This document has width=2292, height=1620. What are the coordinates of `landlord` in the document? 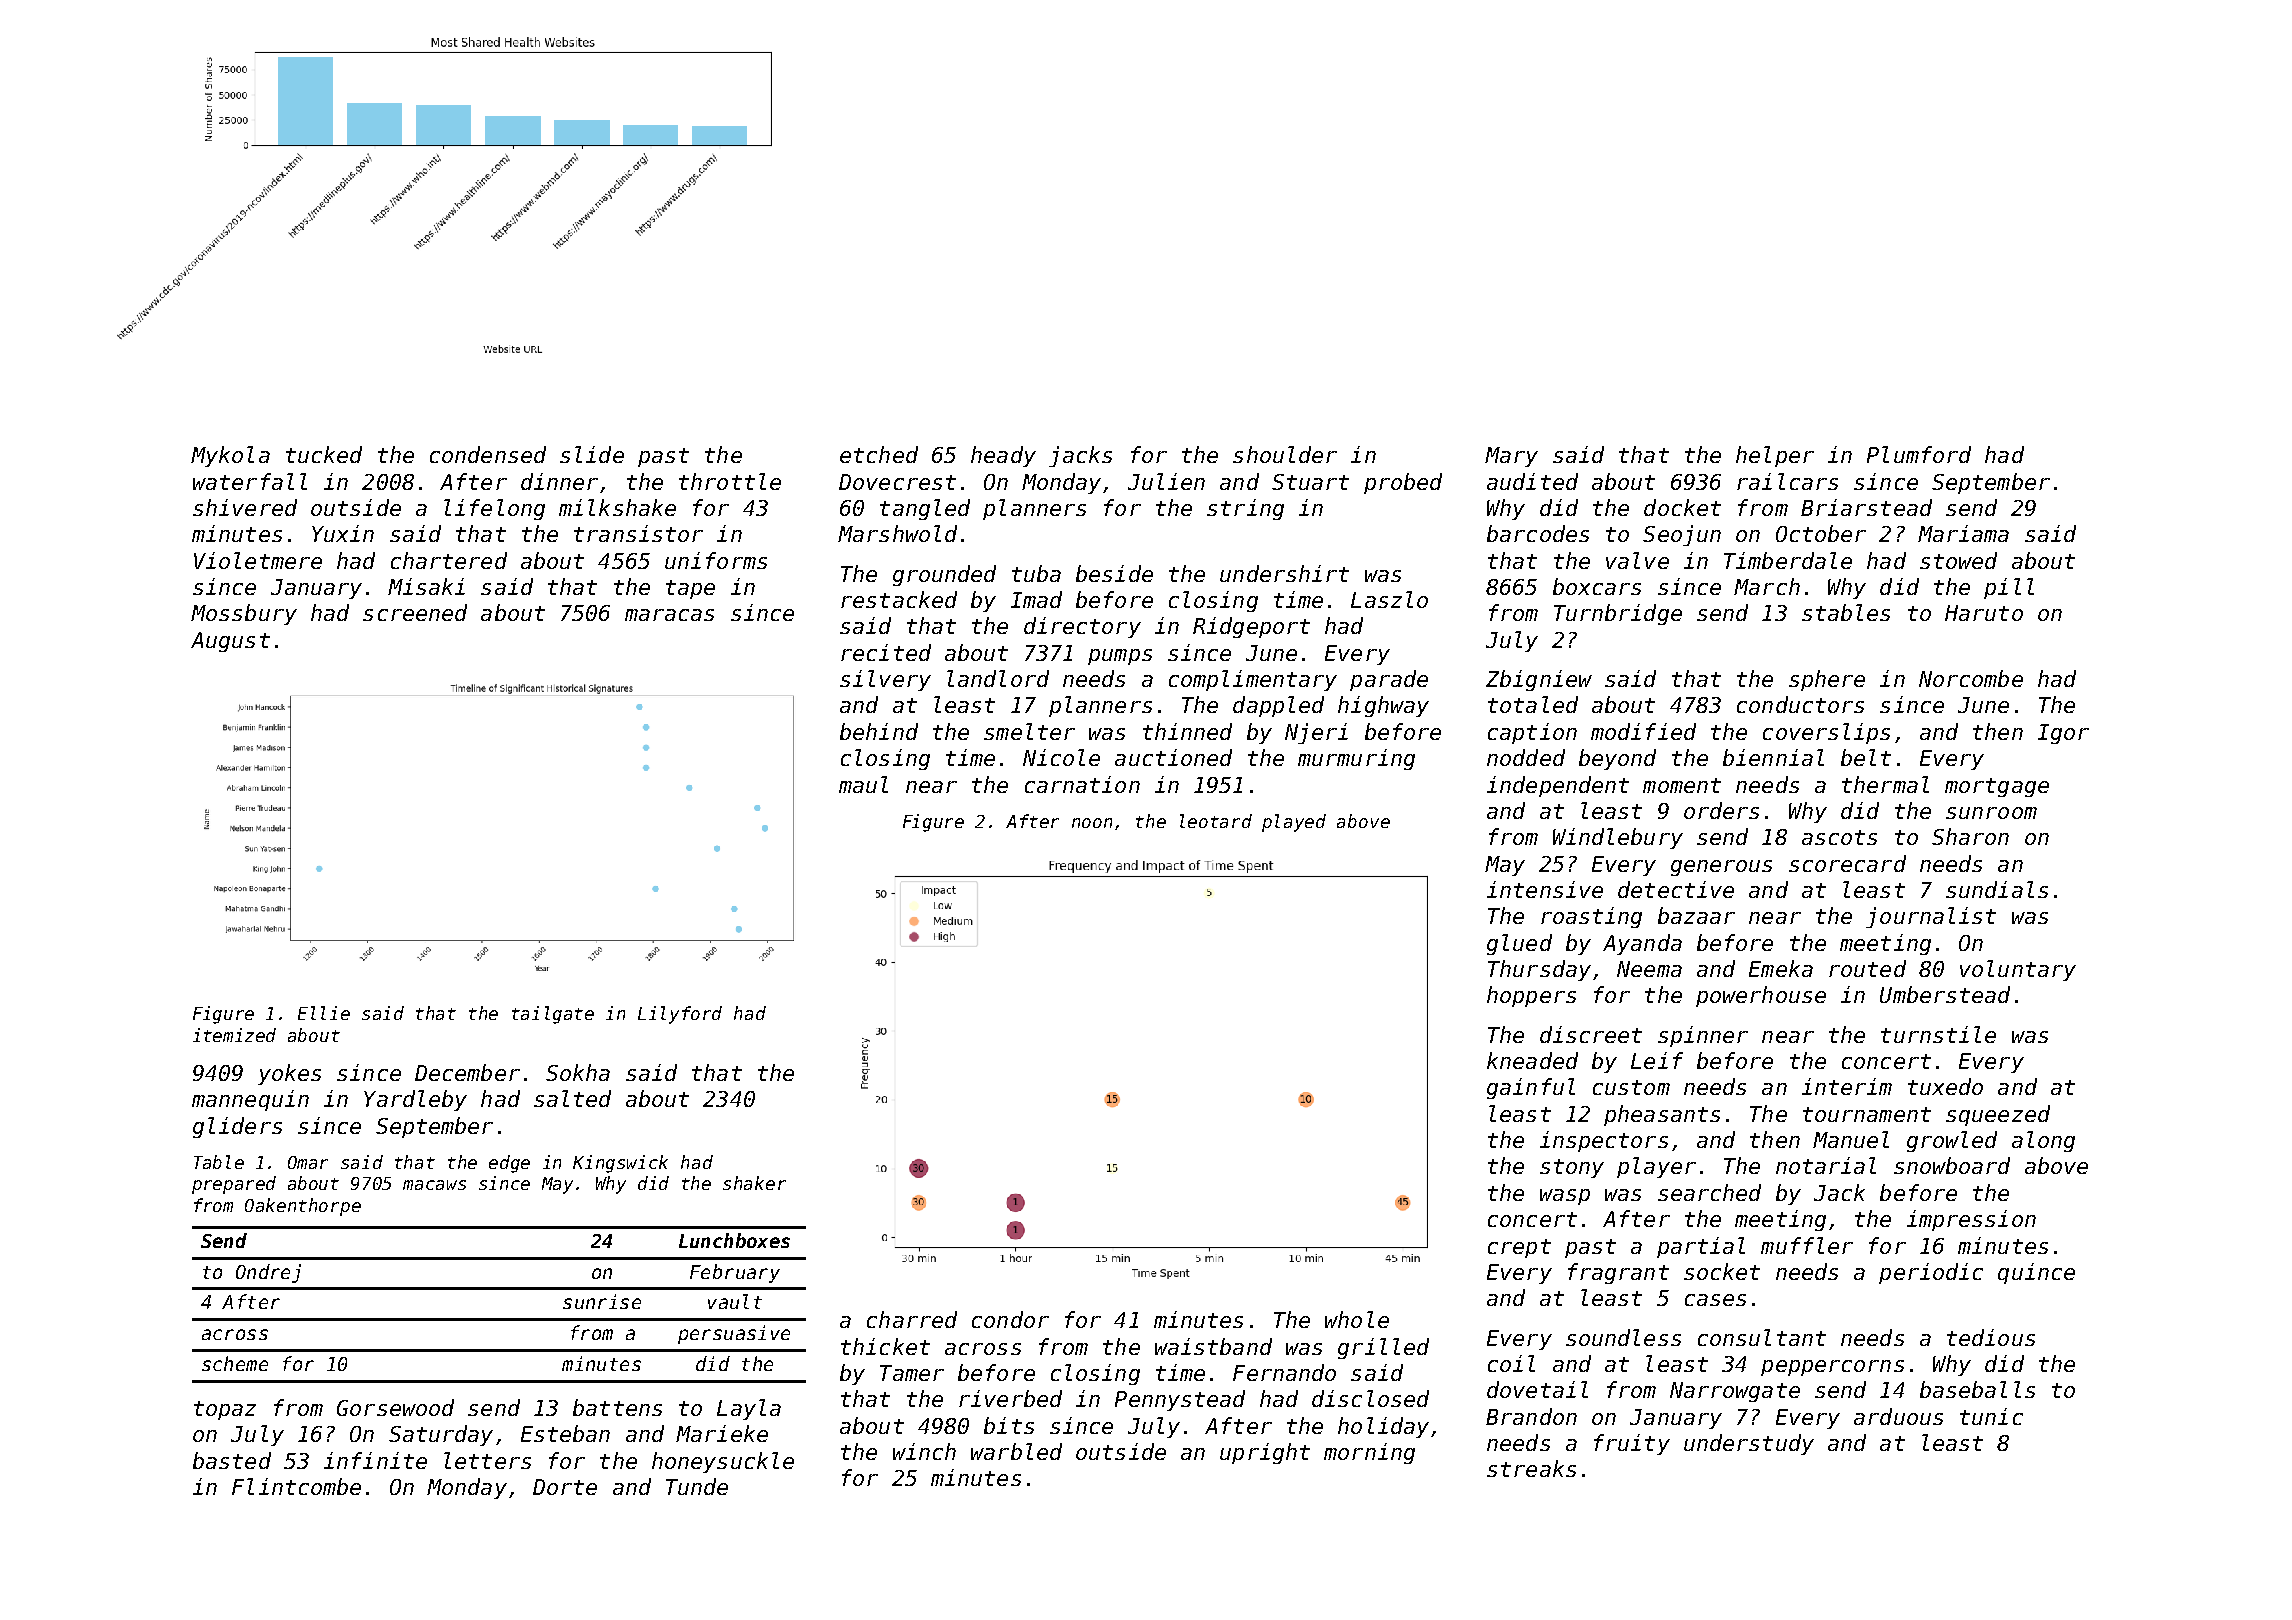 It's located at (998, 678).
